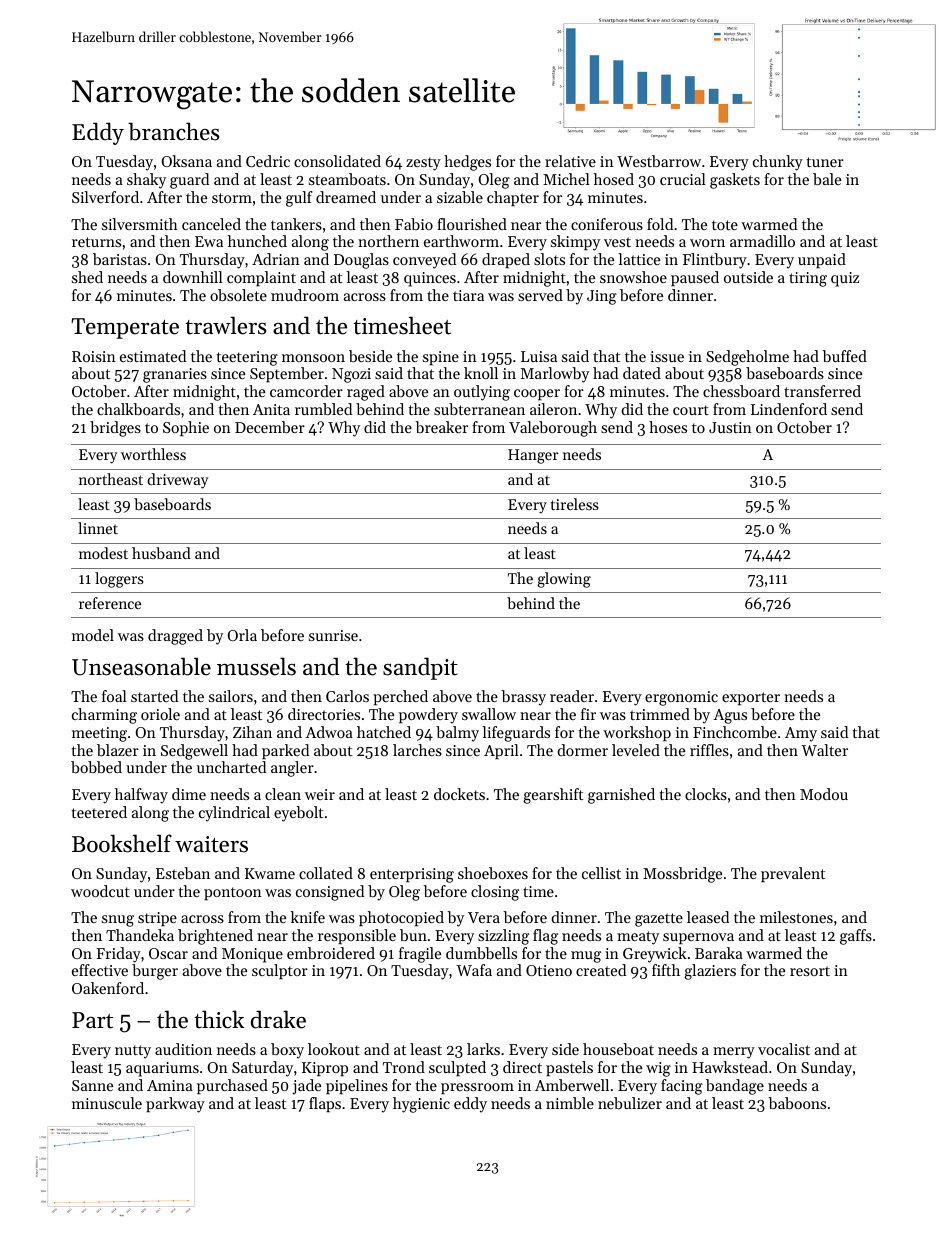 Image resolution: width=952 pixels, height=1233 pixels. I want to click on Fabio, so click(414, 224).
